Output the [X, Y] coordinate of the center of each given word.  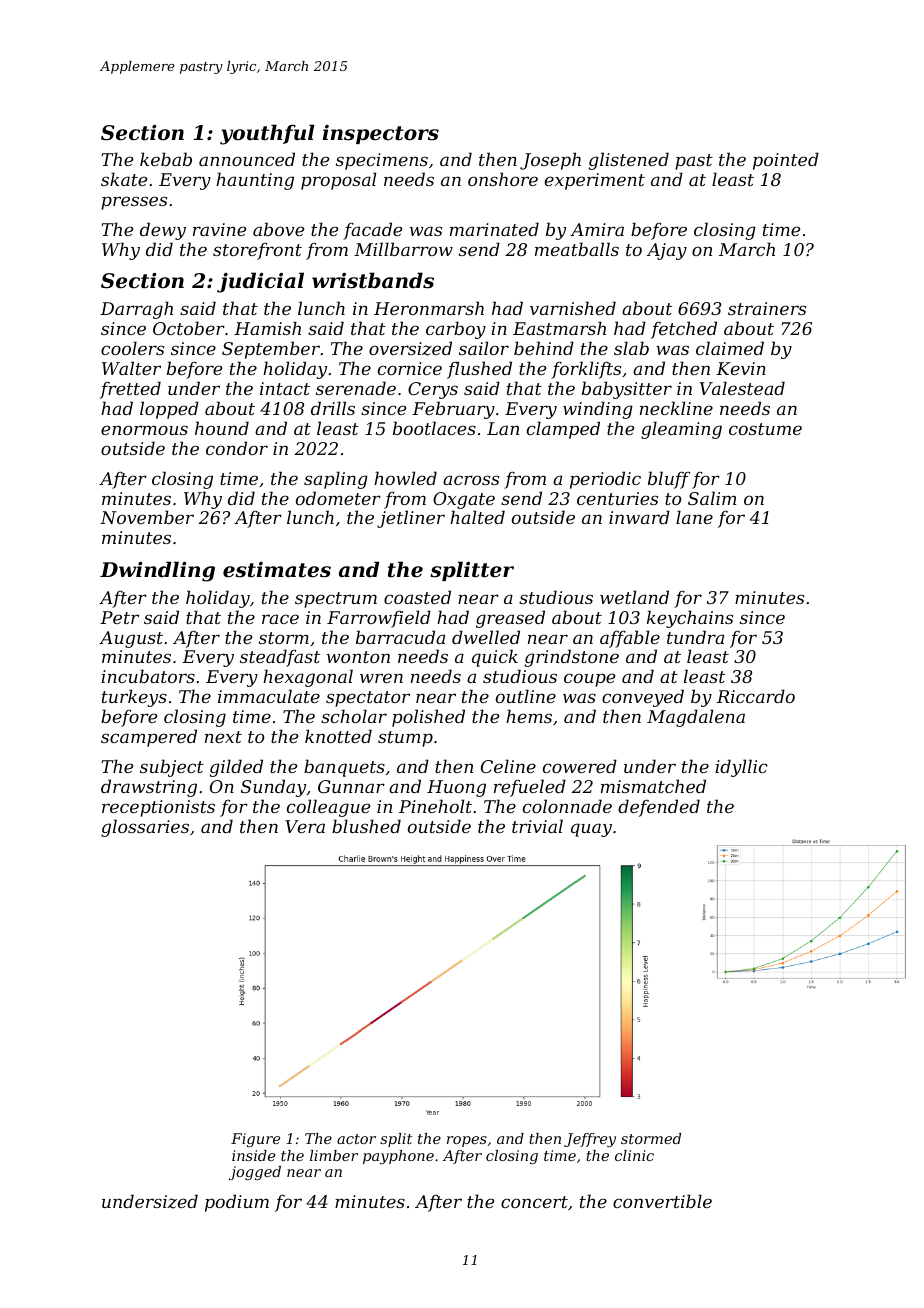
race [280, 619]
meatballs [577, 249]
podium [237, 1203]
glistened [629, 161]
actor [356, 1139]
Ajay [667, 251]
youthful [267, 134]
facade [372, 231]
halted [477, 517]
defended [659, 808]
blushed [366, 826]
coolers [132, 348]
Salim [712, 498]
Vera [305, 826]
